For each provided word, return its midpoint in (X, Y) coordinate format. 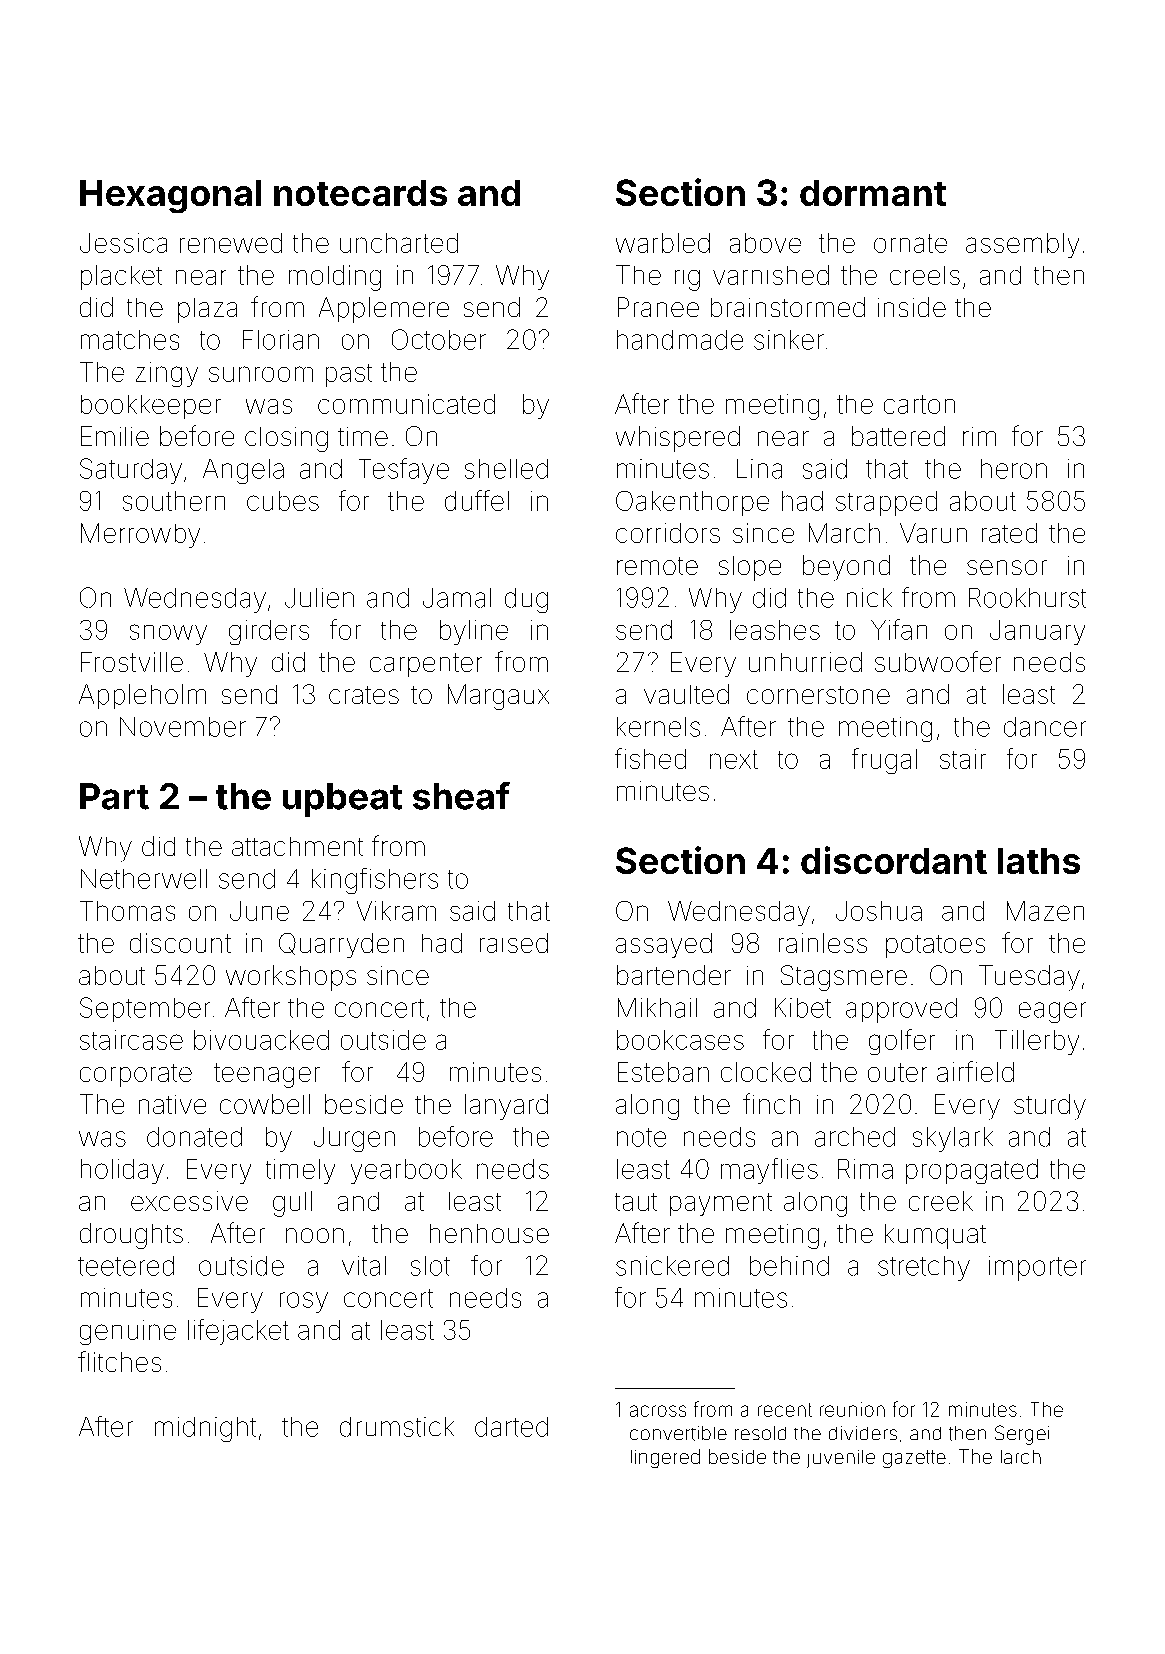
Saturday (131, 471)
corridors (668, 533)
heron (1014, 469)
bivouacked (261, 1040)
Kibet (803, 1008)
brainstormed (788, 307)
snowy (168, 634)
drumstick (397, 1427)
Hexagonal (170, 196)
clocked (766, 1072)
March (844, 533)
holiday (122, 1171)
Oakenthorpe (692, 503)
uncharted (399, 243)
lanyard (506, 1107)
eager (1052, 1012)
